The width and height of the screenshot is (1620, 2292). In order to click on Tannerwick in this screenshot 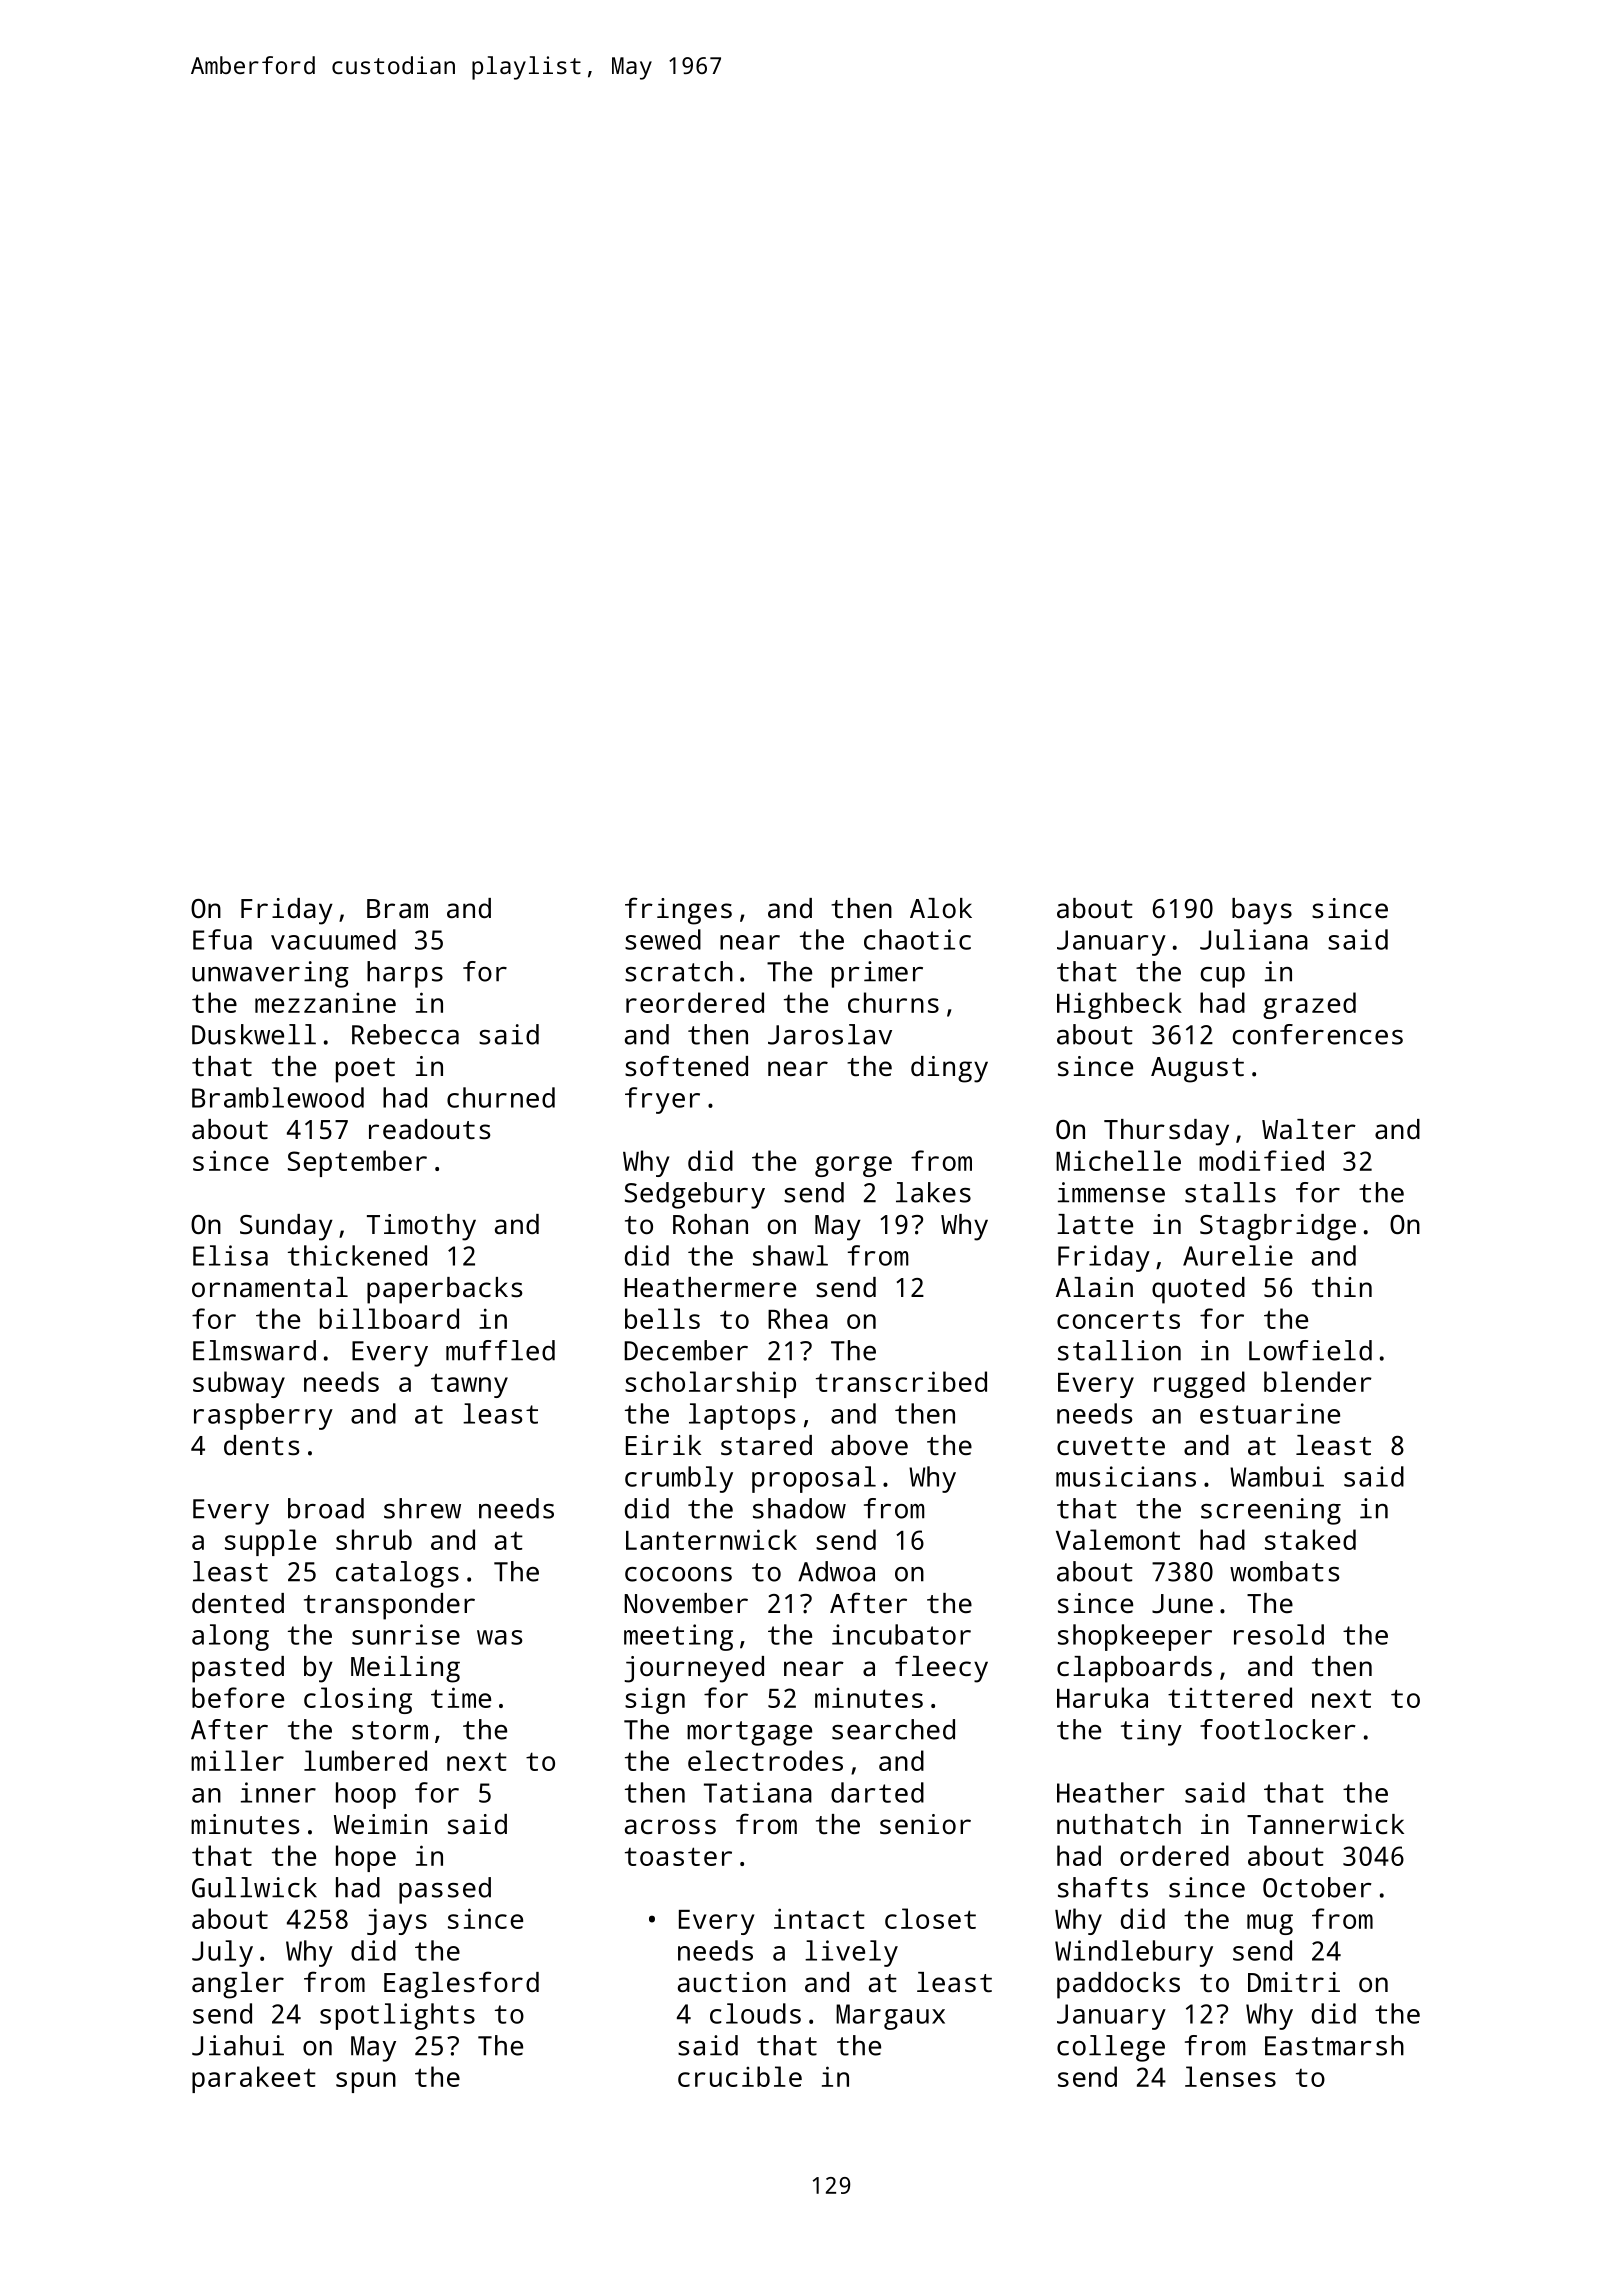, I will do `click(1325, 1824)`.
